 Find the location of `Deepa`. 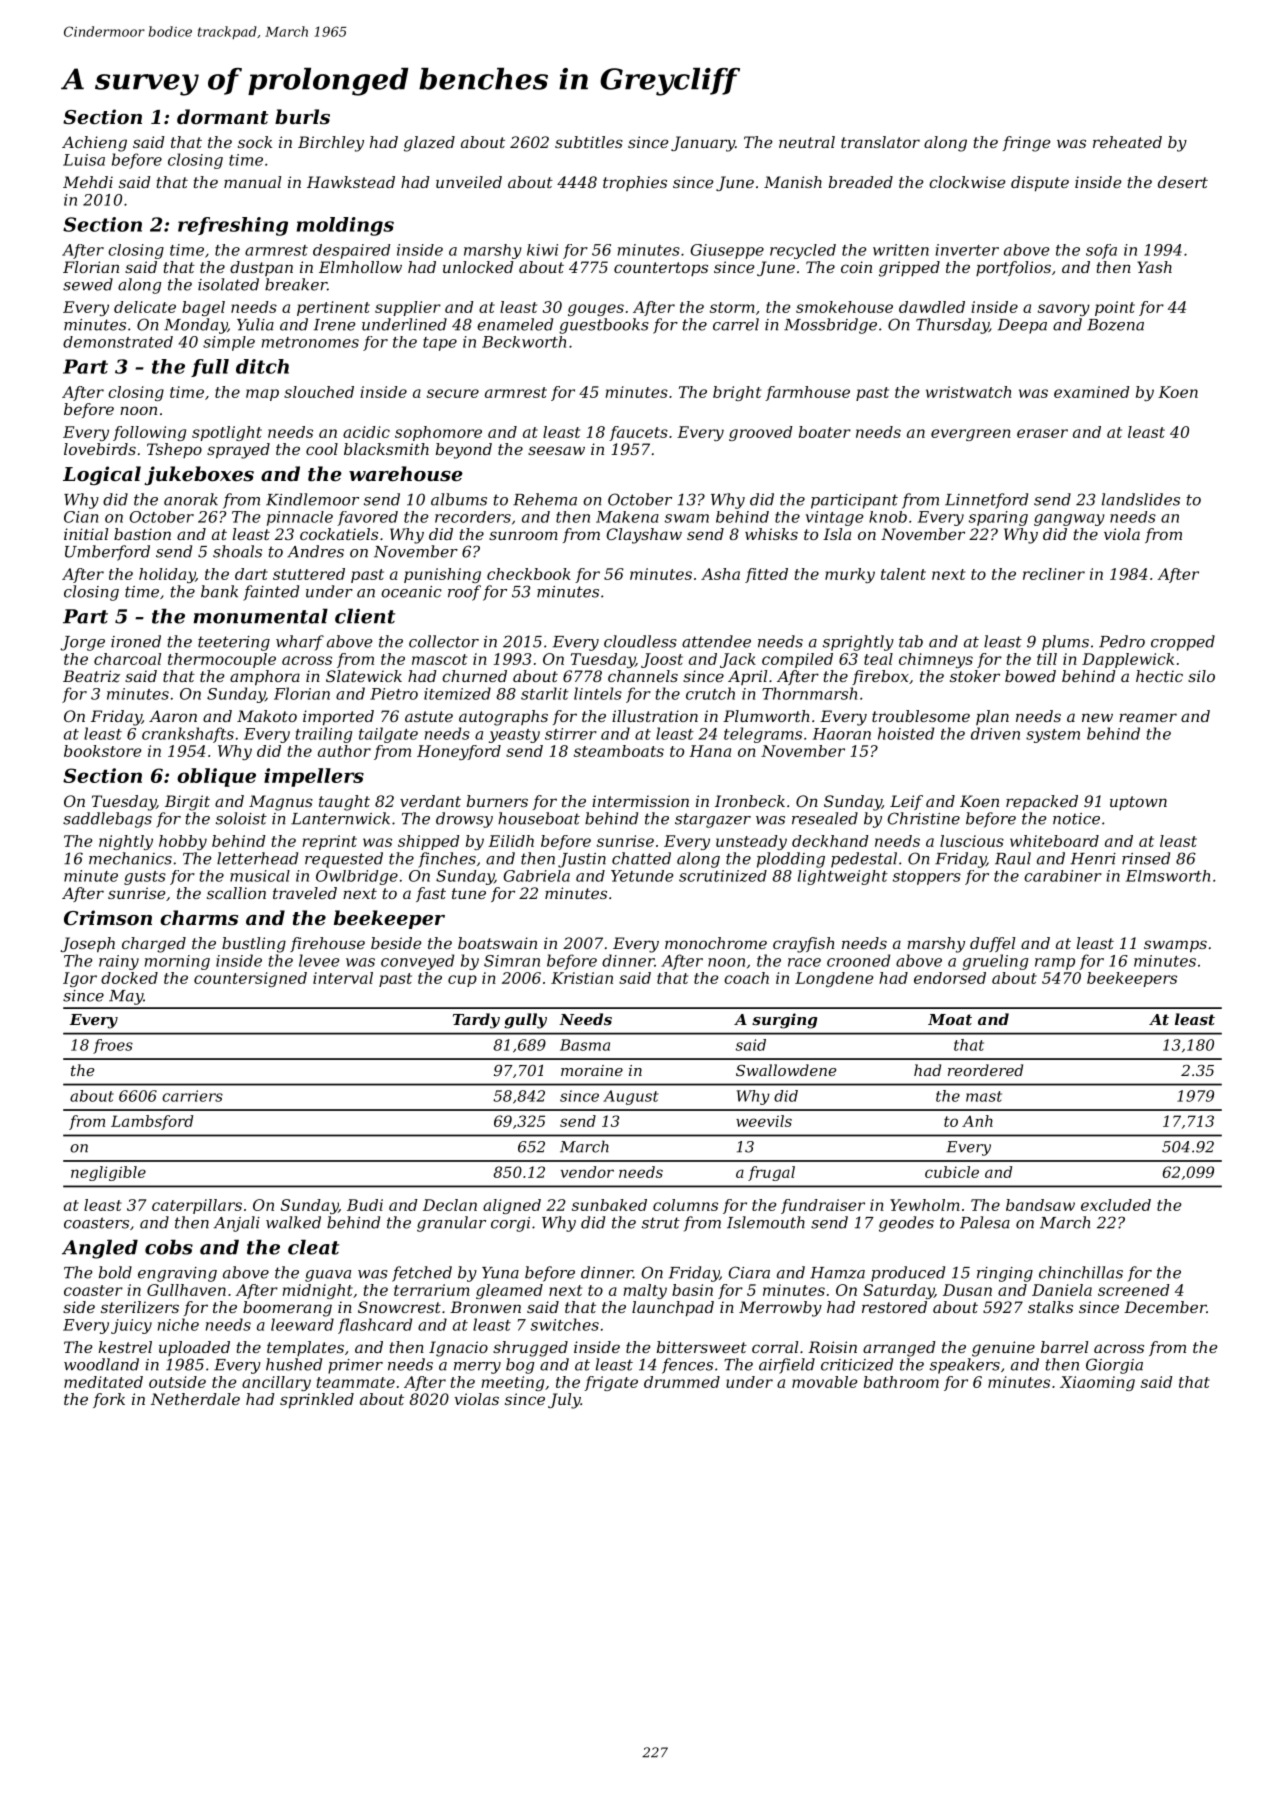

Deepa is located at coordinates (1022, 326).
